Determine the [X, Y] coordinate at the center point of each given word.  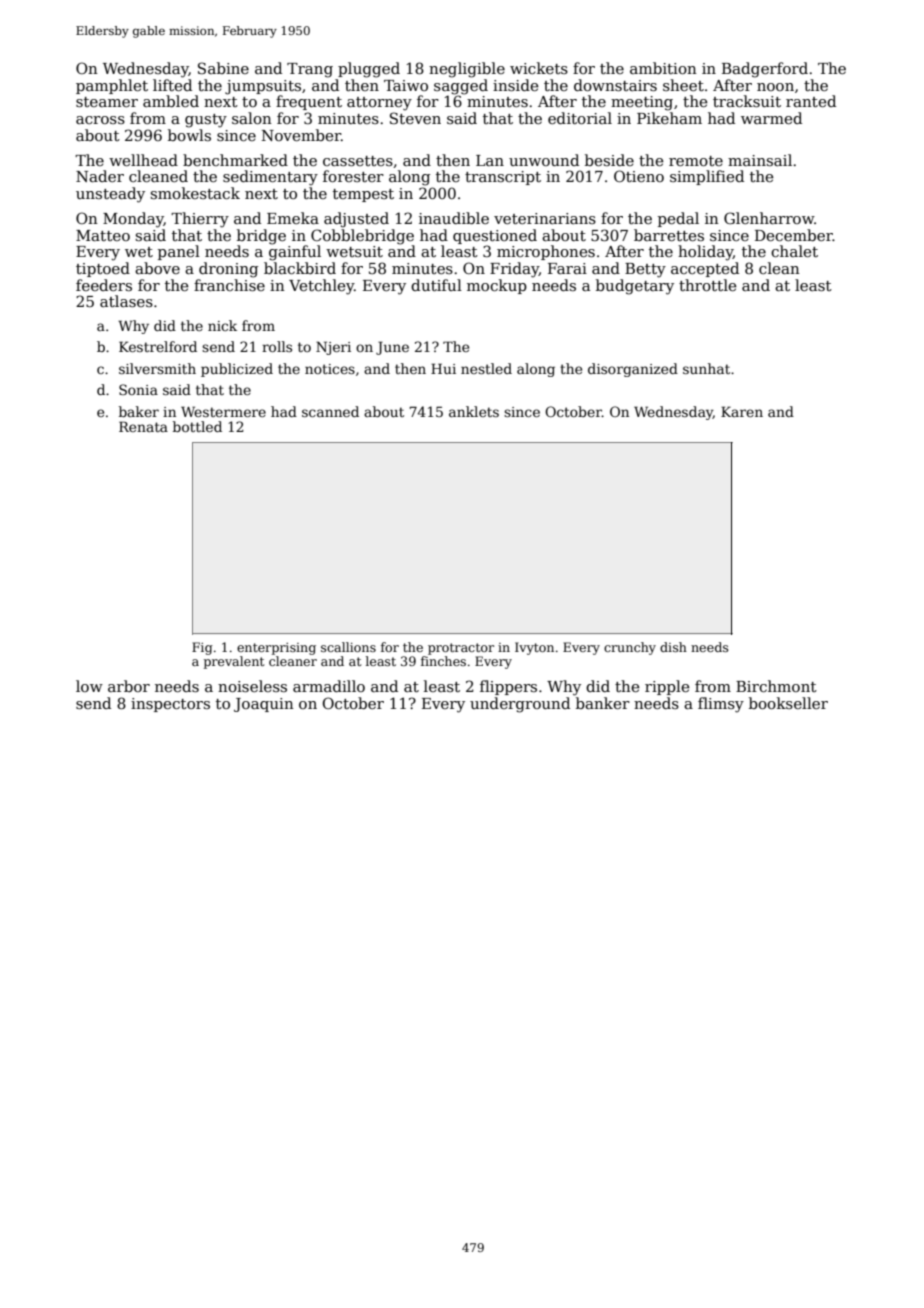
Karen [742, 411]
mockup [497, 286]
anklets [474, 411]
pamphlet [112, 86]
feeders [104, 285]
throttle [707, 285]
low [89, 686]
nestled [486, 368]
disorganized [633, 370]
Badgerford [765, 70]
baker [139, 411]
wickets [539, 68]
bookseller [788, 703]
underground [520, 705]
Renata [143, 426]
